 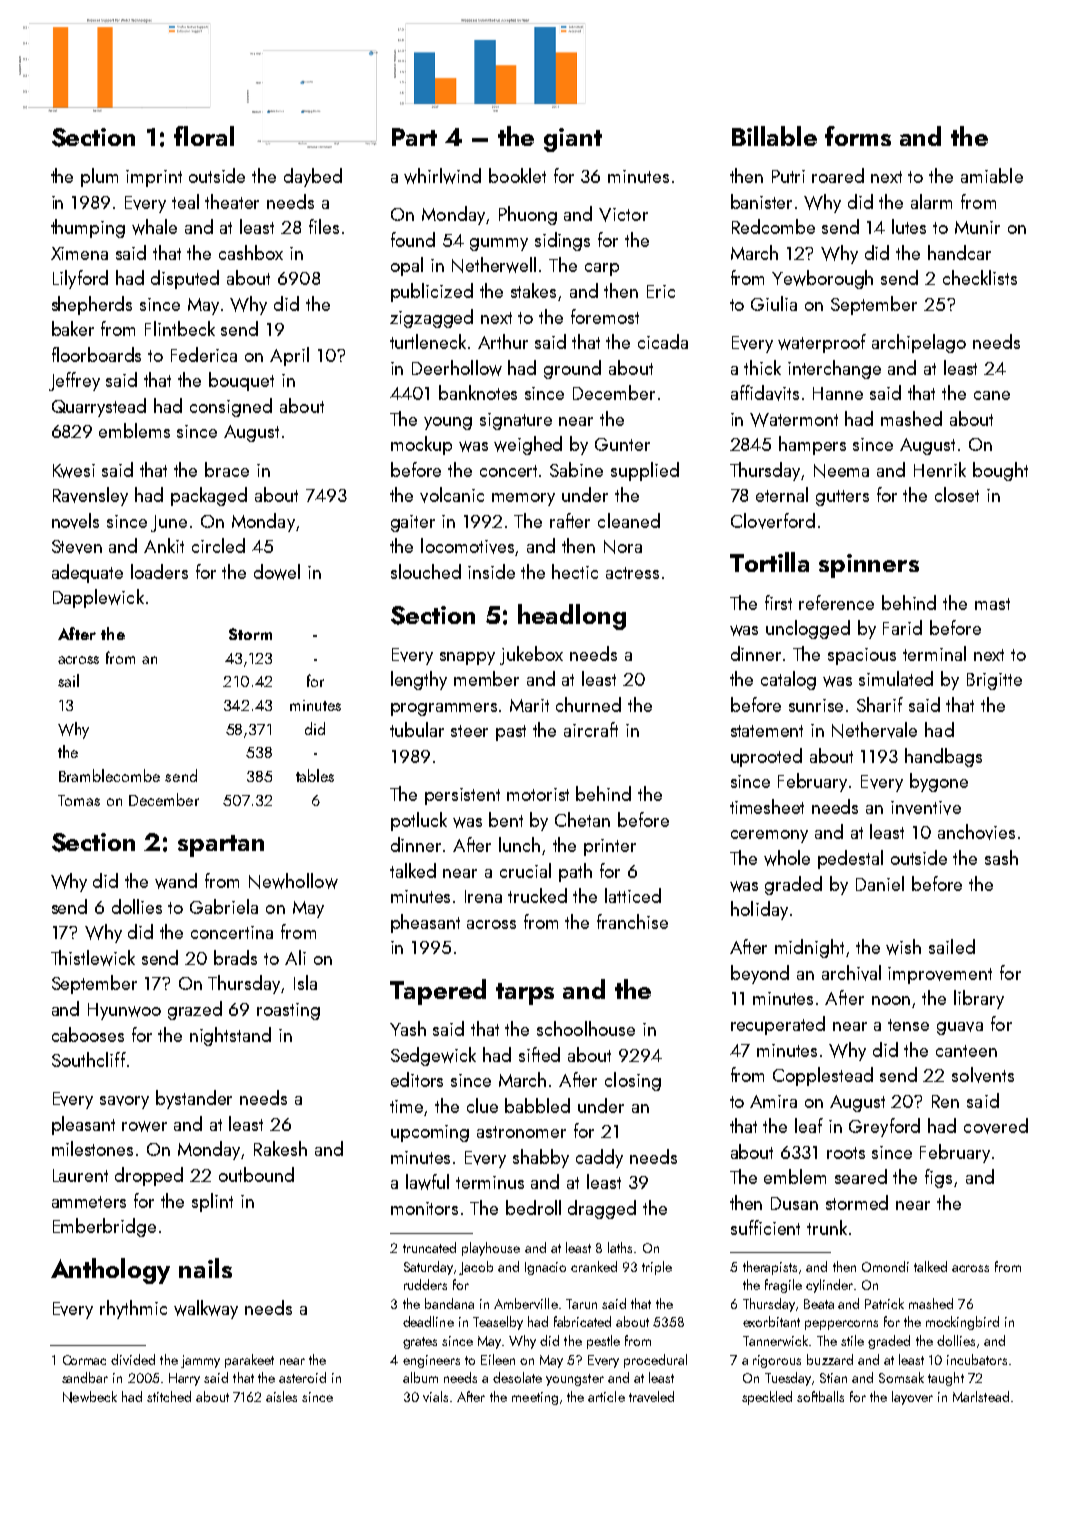 What do you see at coordinates (506, 819) in the document?
I see `bent` at bounding box center [506, 819].
